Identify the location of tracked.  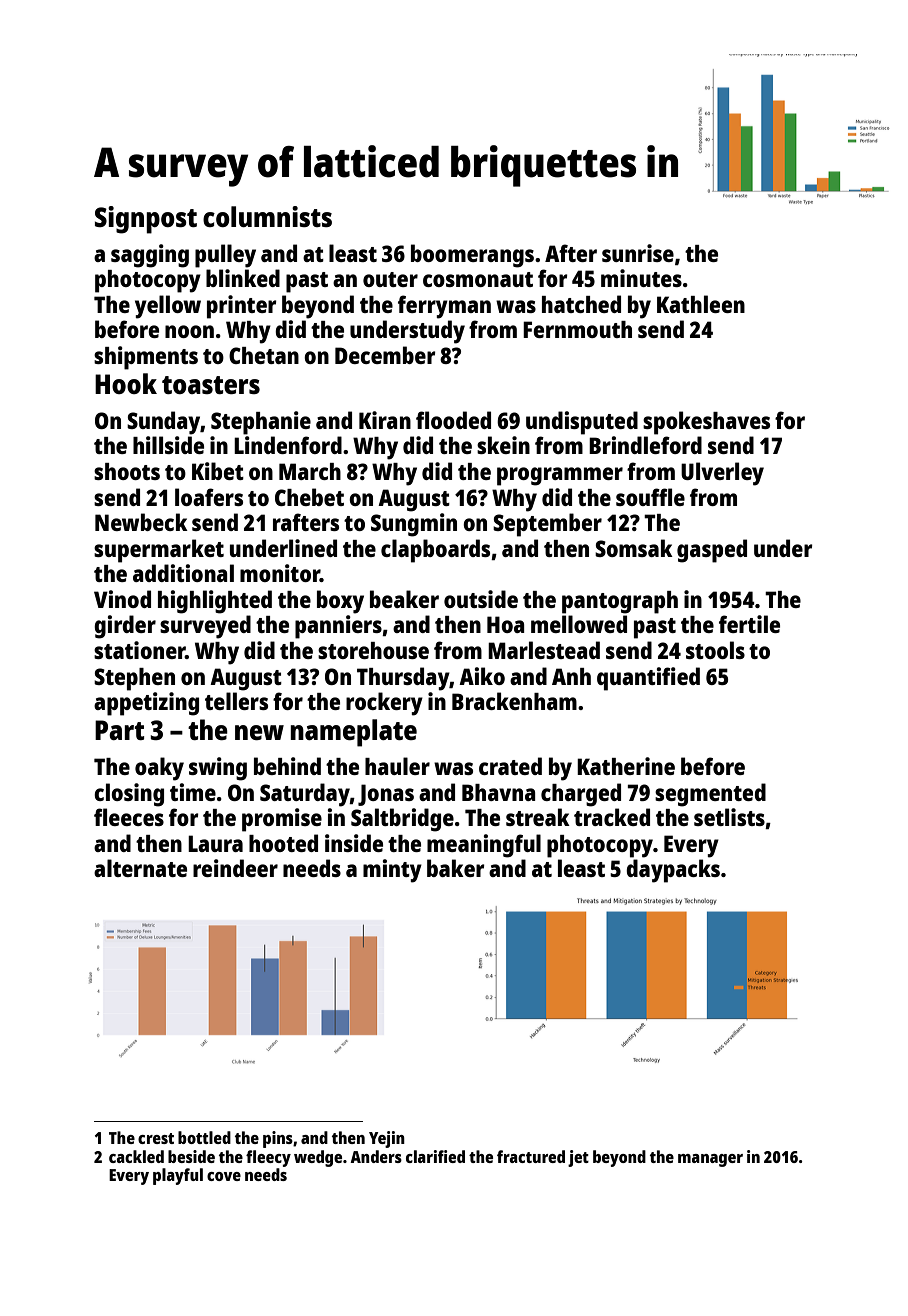
(612, 817).
